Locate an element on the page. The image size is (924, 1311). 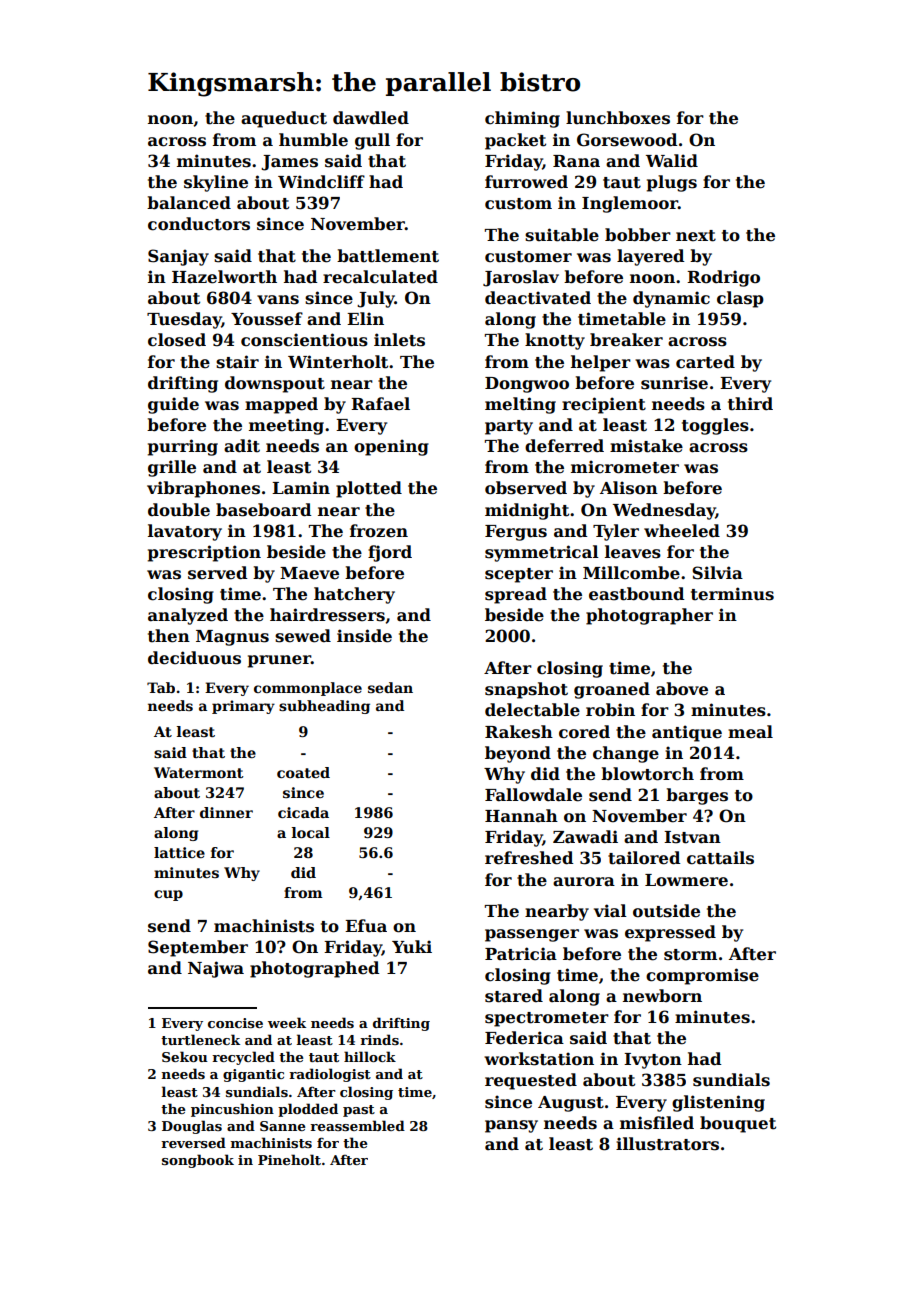
meal is located at coordinates (750, 732).
